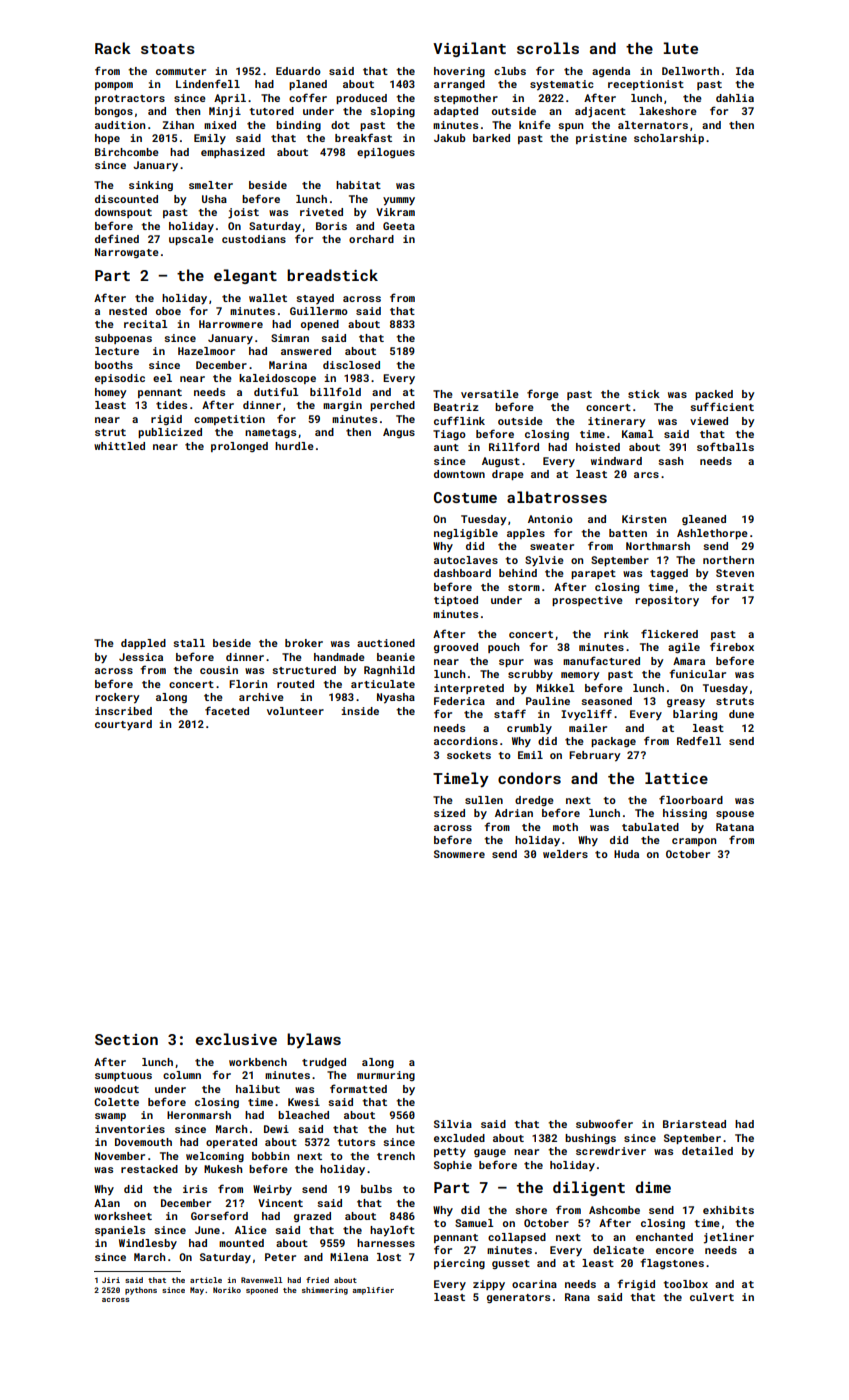 The height and width of the document is (1400, 849). I want to click on batten, so click(628, 533).
